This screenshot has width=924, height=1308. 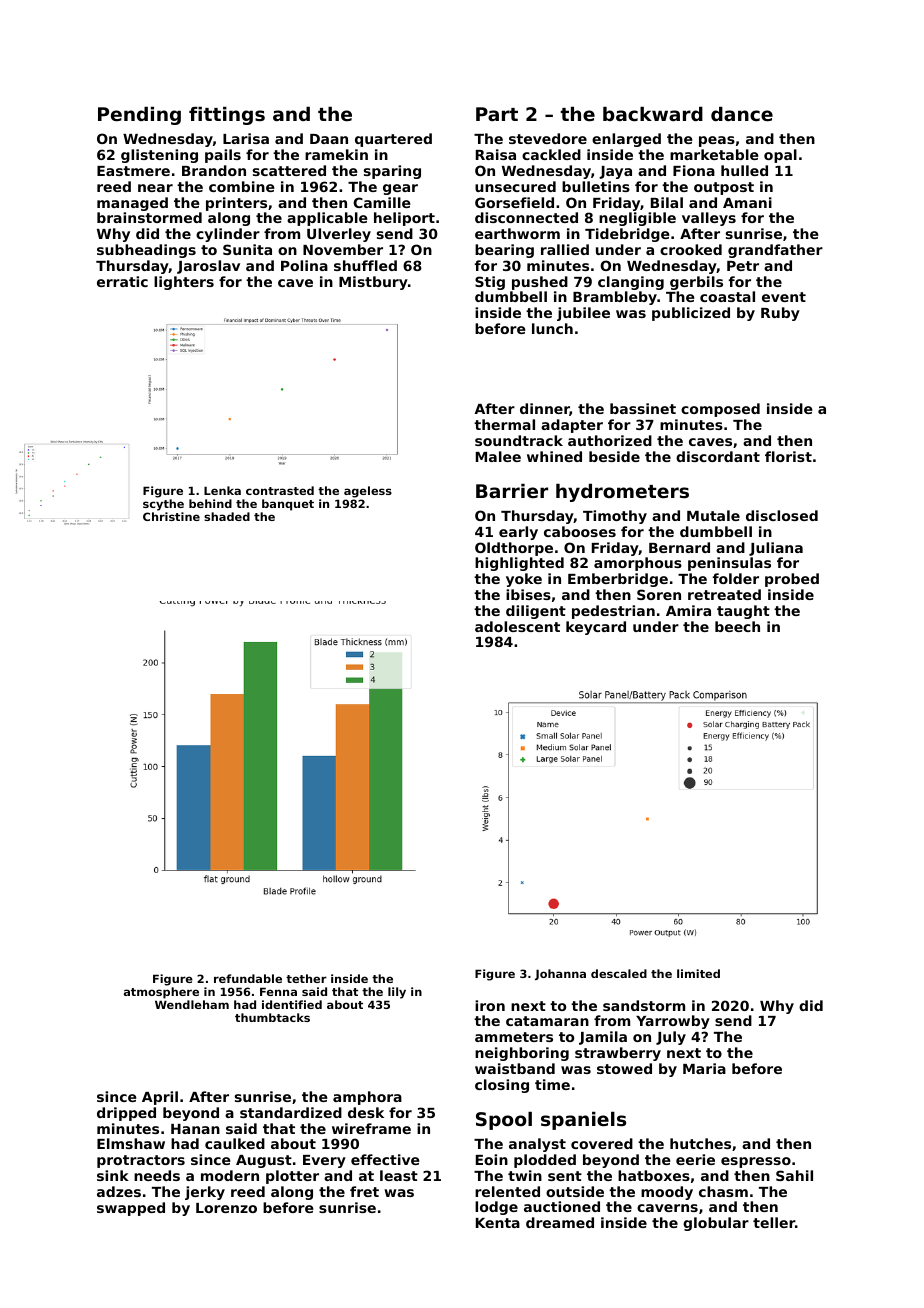 I want to click on teller, so click(x=774, y=1222).
